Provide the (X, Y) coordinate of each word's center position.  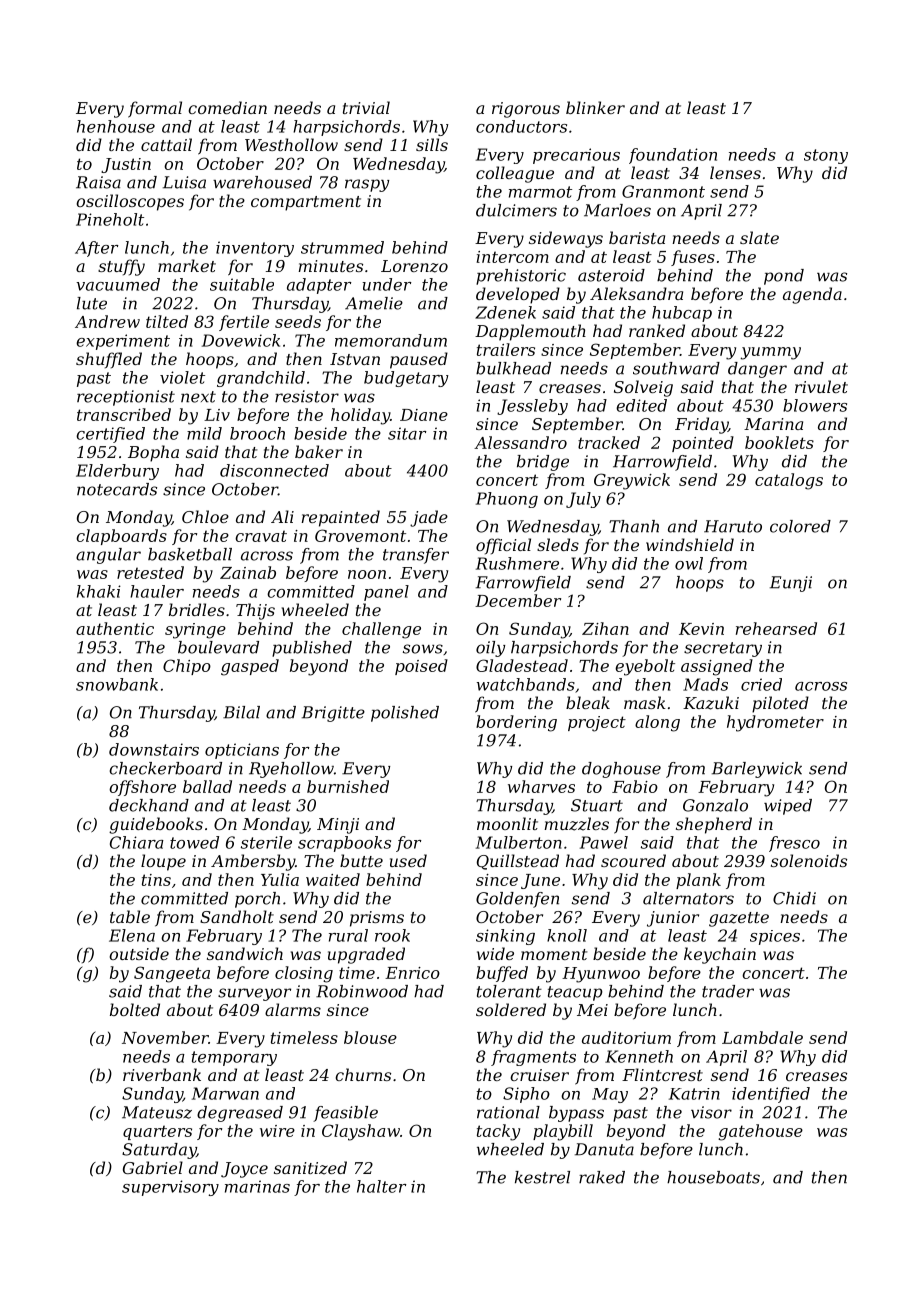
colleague (515, 174)
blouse (370, 1037)
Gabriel (153, 1167)
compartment (306, 203)
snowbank (117, 684)
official (503, 546)
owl (689, 563)
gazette (739, 919)
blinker (595, 107)
